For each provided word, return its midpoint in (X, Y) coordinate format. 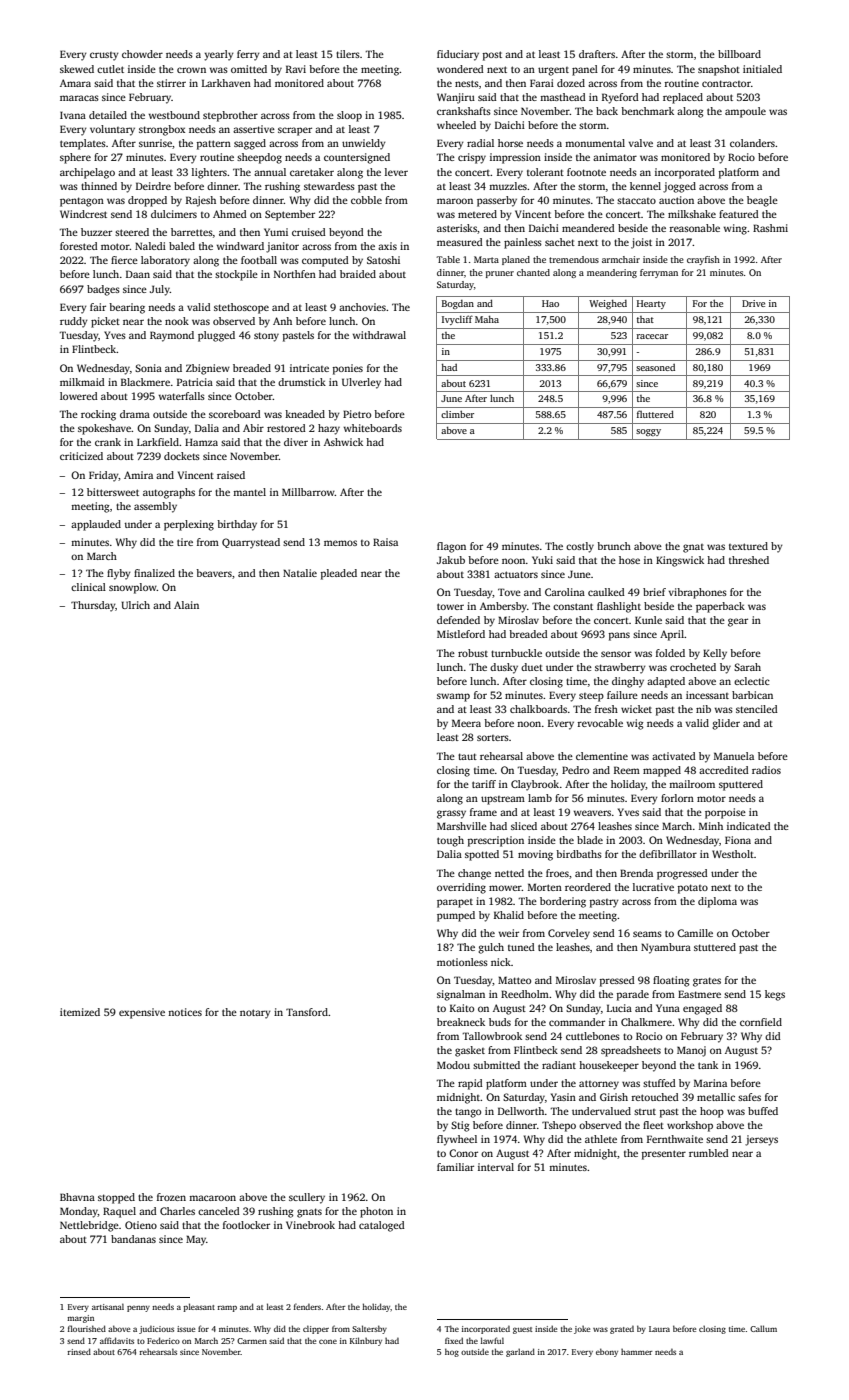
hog (452, 1352)
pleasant (199, 1307)
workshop (690, 1126)
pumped (456, 916)
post (492, 56)
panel (585, 70)
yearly (219, 55)
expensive (142, 1013)
